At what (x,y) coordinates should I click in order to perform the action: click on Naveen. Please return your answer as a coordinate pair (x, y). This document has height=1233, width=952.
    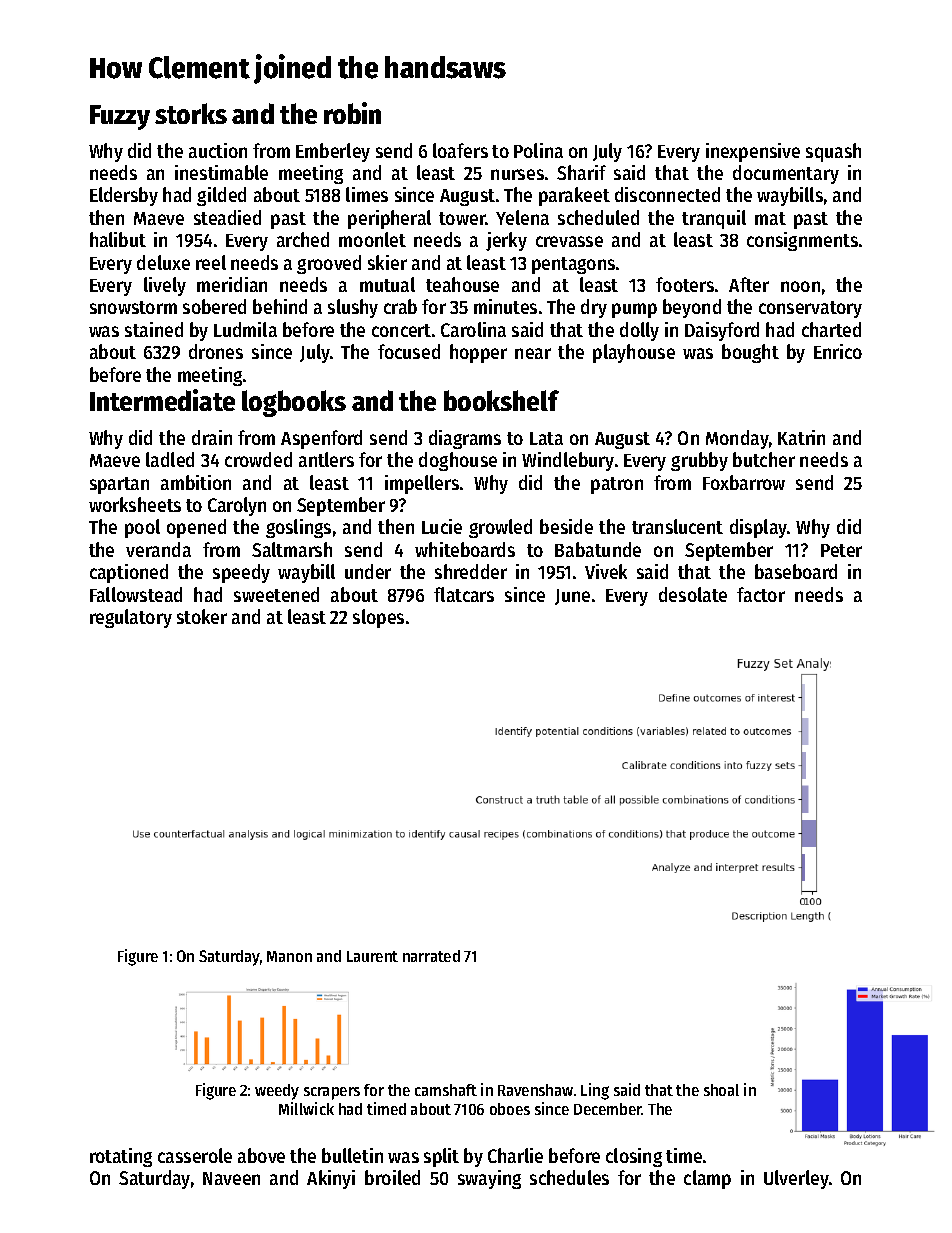
    Looking at the image, I should click on (231, 1178).
